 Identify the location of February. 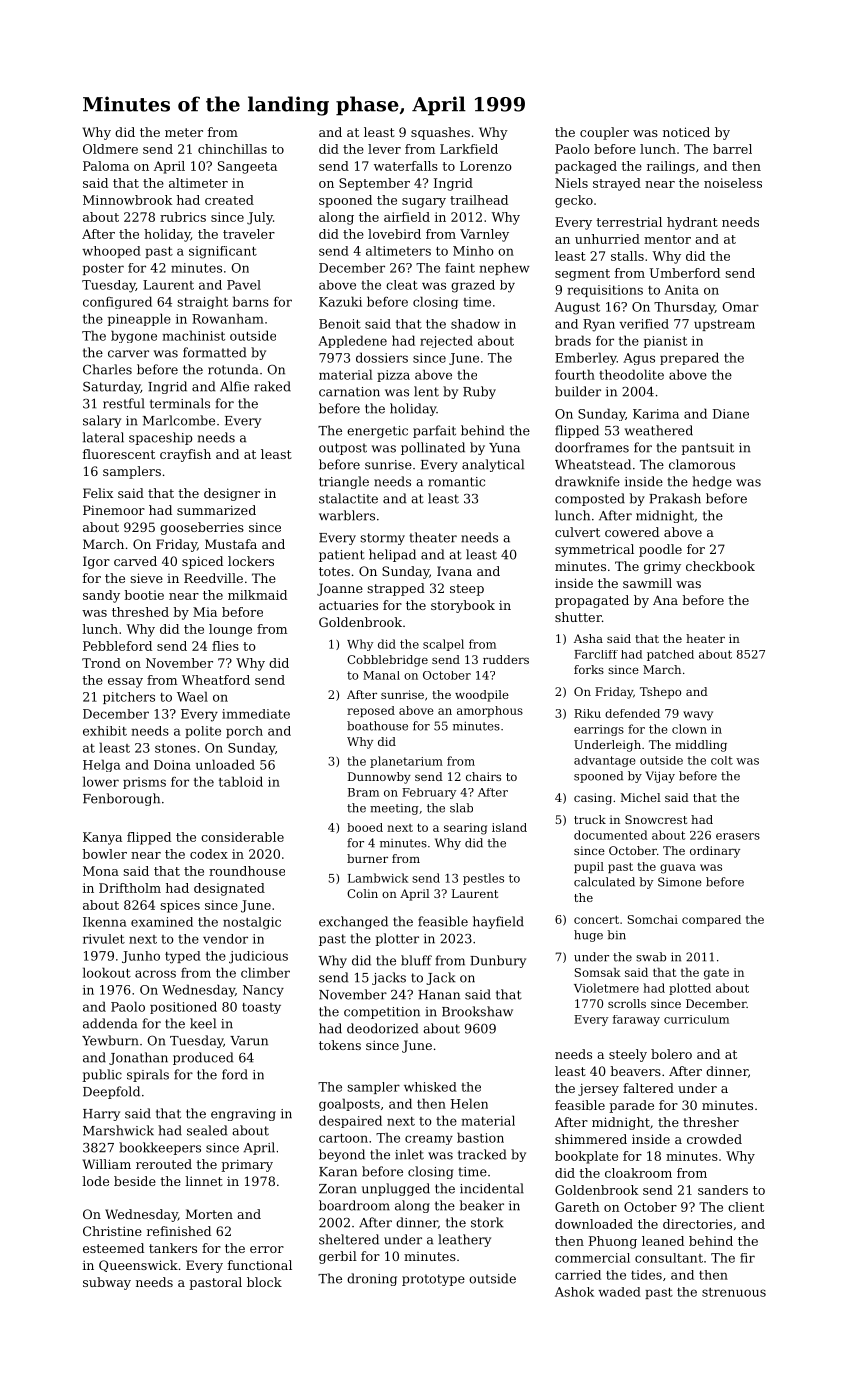
(429, 793).
